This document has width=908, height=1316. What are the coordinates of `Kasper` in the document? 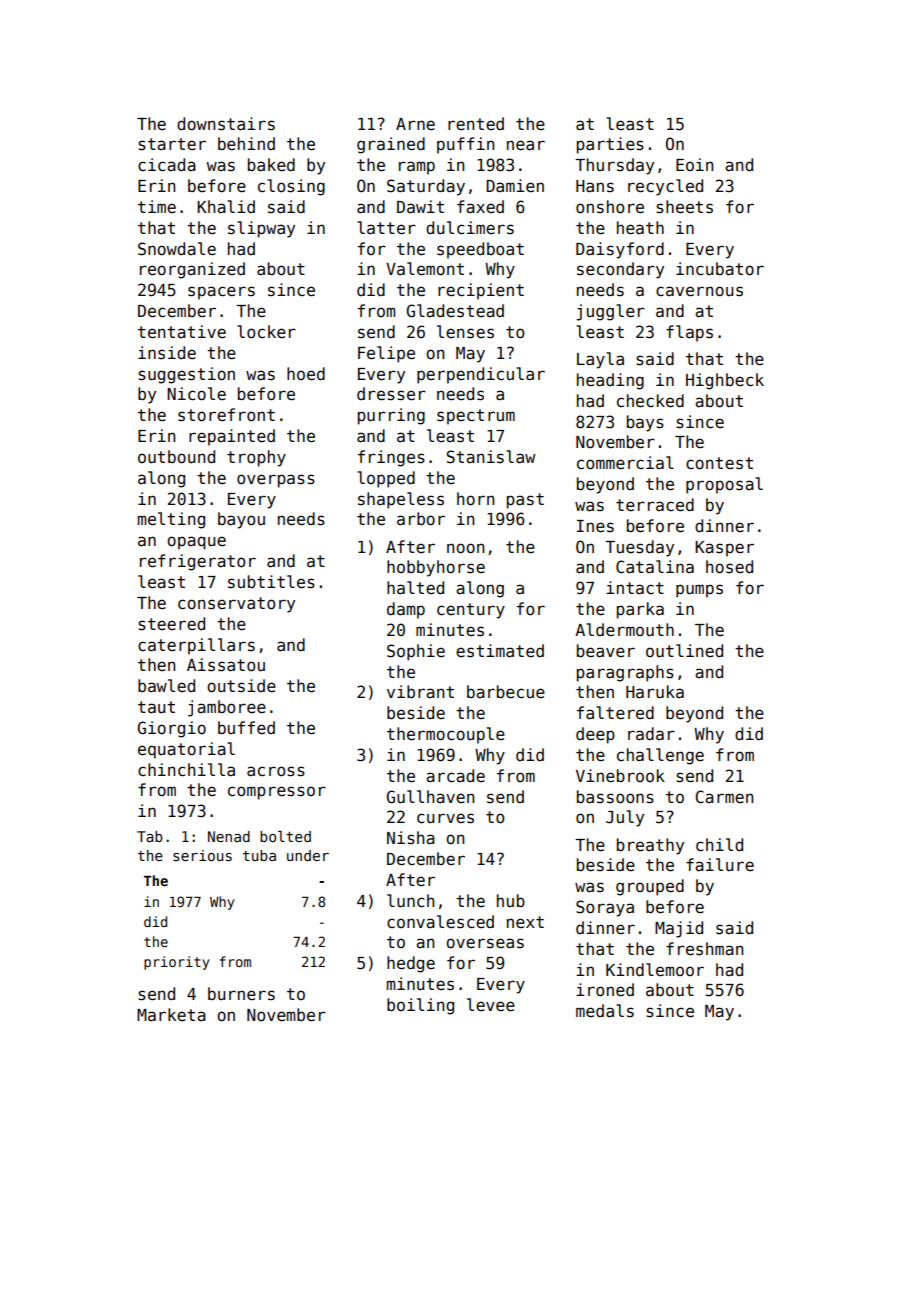 It's located at (724, 549).
